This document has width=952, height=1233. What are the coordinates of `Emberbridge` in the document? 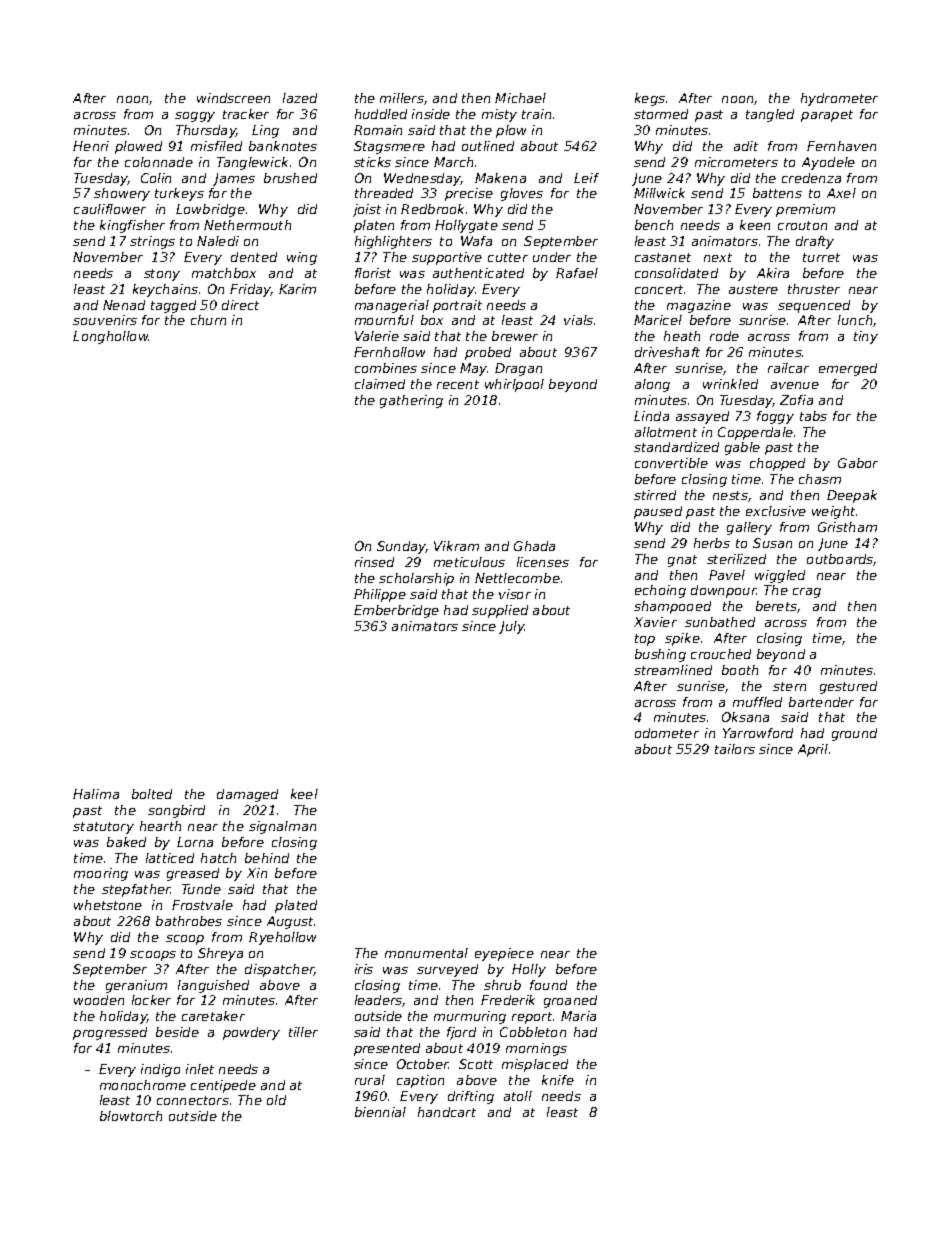 It's located at (396, 611).
